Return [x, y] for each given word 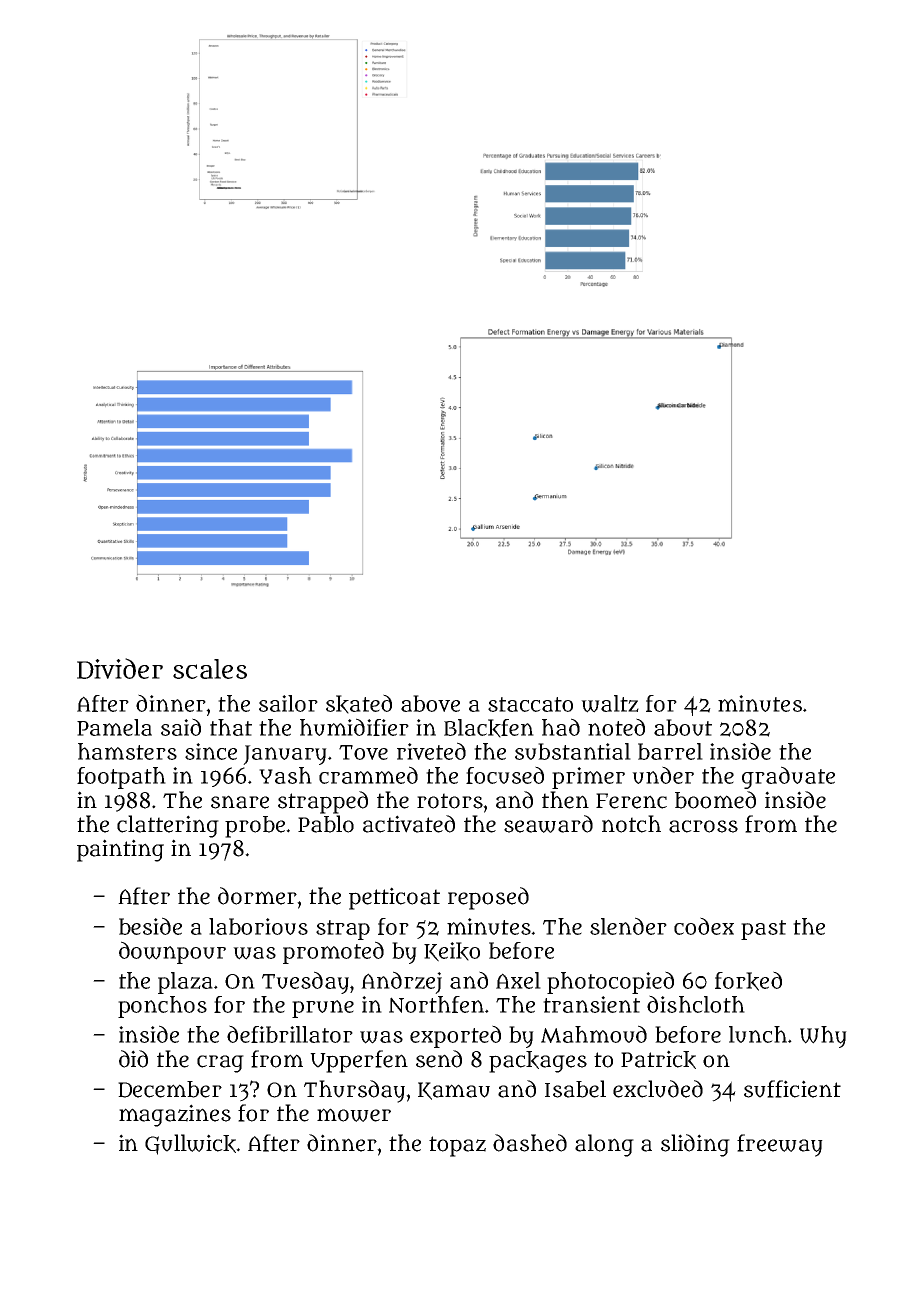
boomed [715, 800]
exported [455, 1036]
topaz [457, 1146]
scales [210, 669]
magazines [175, 1115]
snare [240, 802]
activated [409, 824]
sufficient [792, 1089]
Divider [120, 668]
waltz [610, 704]
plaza [185, 983]
